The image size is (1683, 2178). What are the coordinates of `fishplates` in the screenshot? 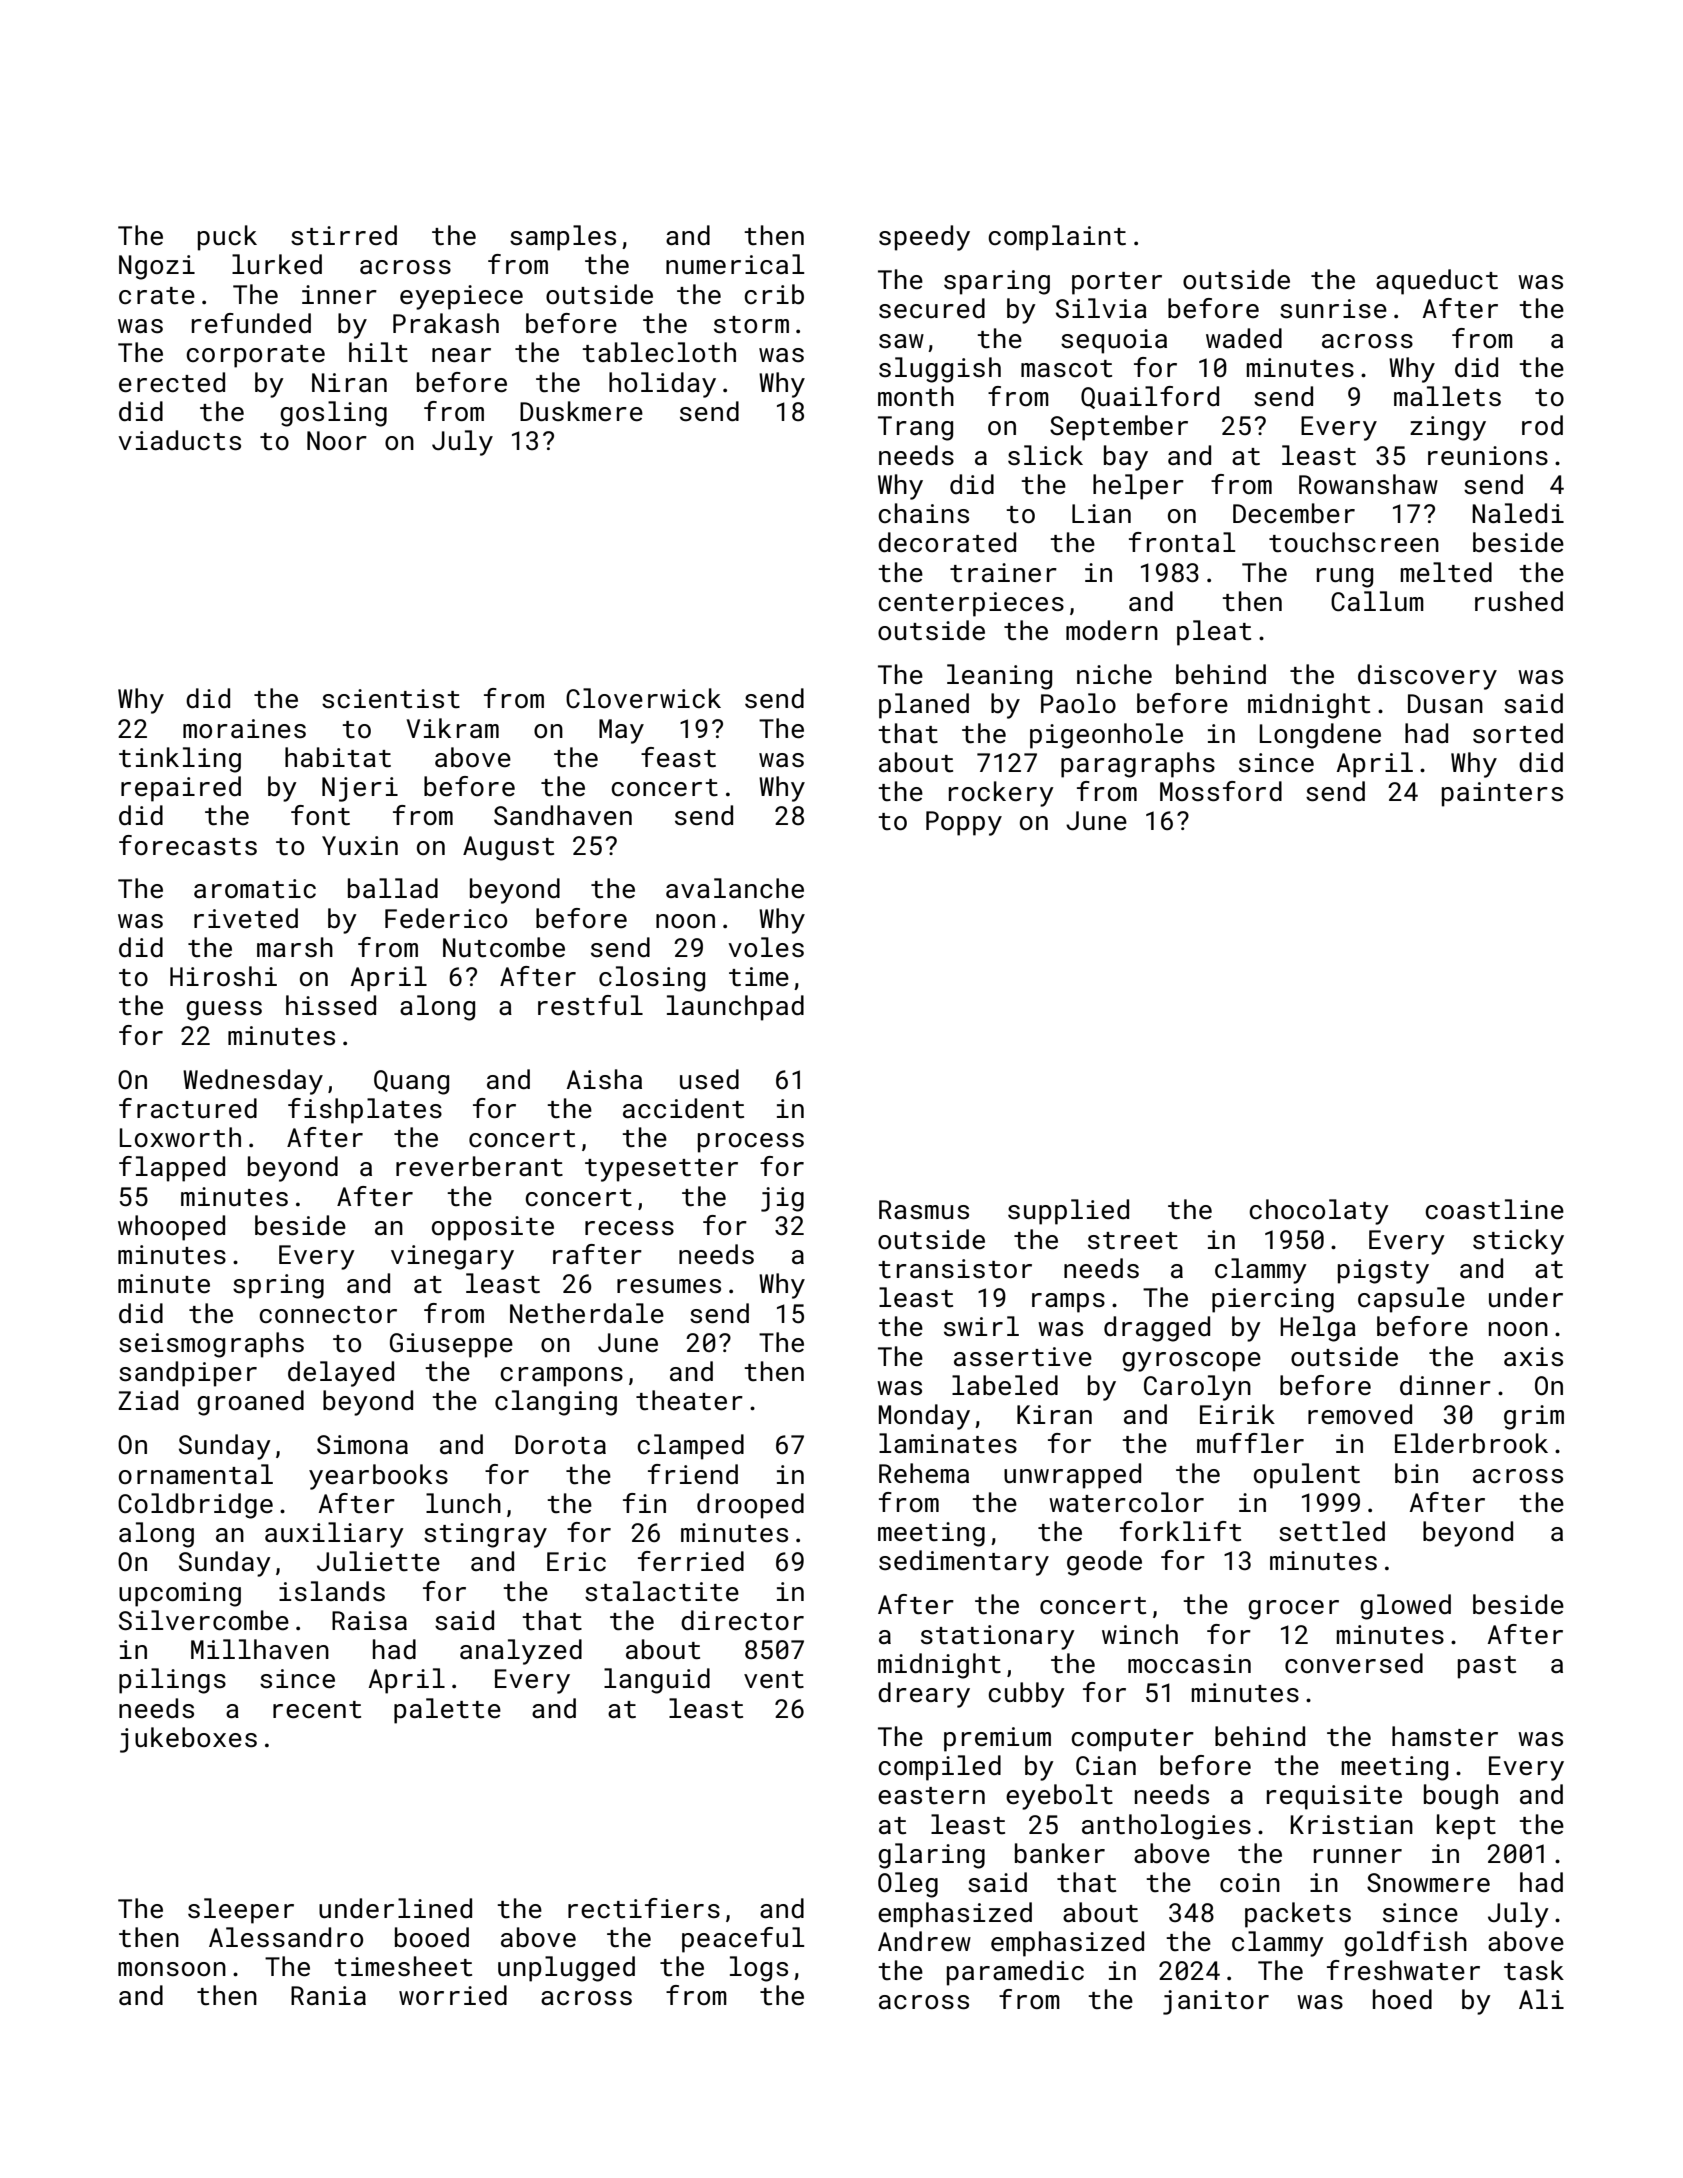 It's located at (365, 1111).
